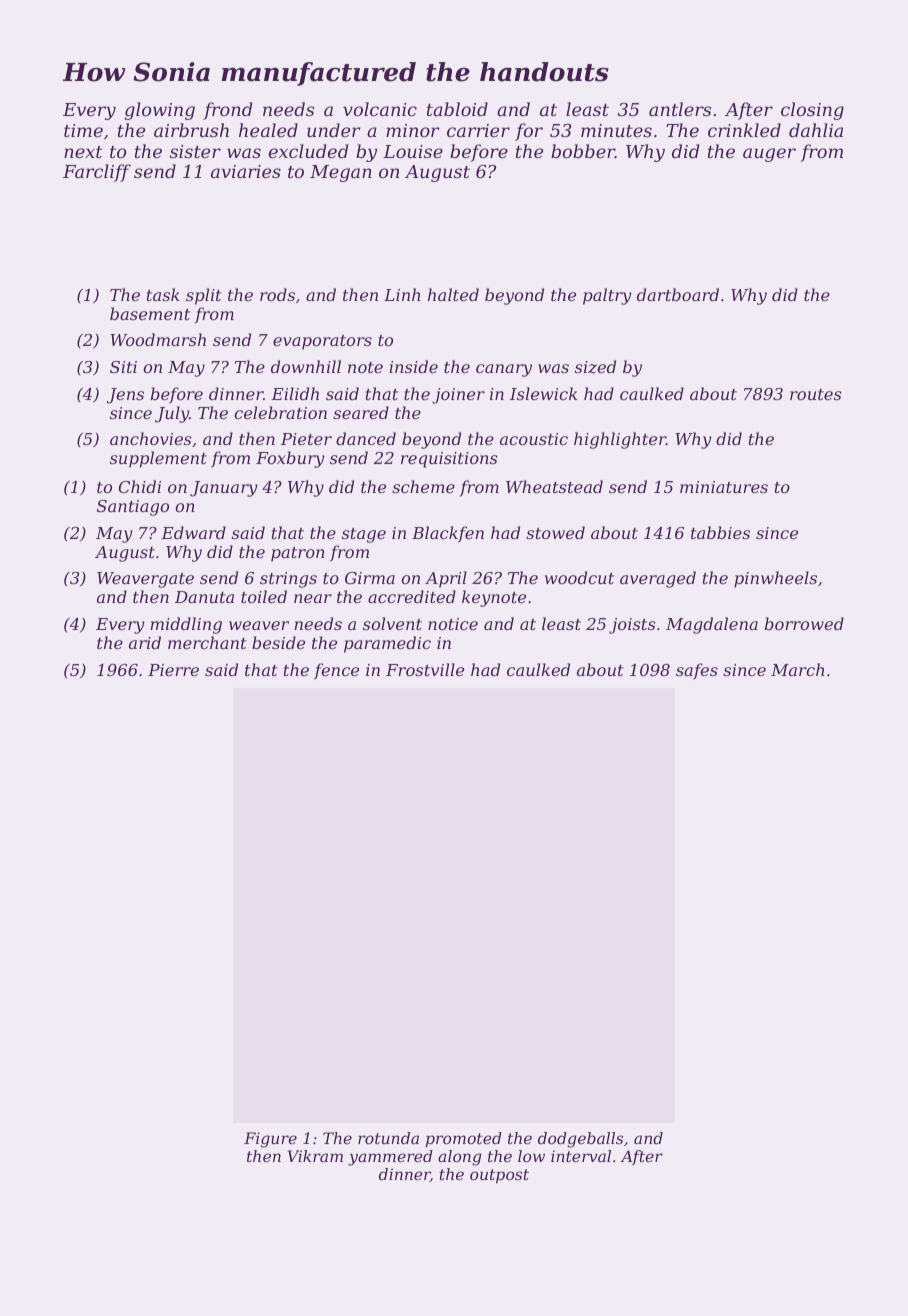 The height and width of the screenshot is (1316, 908). I want to click on dartboard, so click(678, 294).
